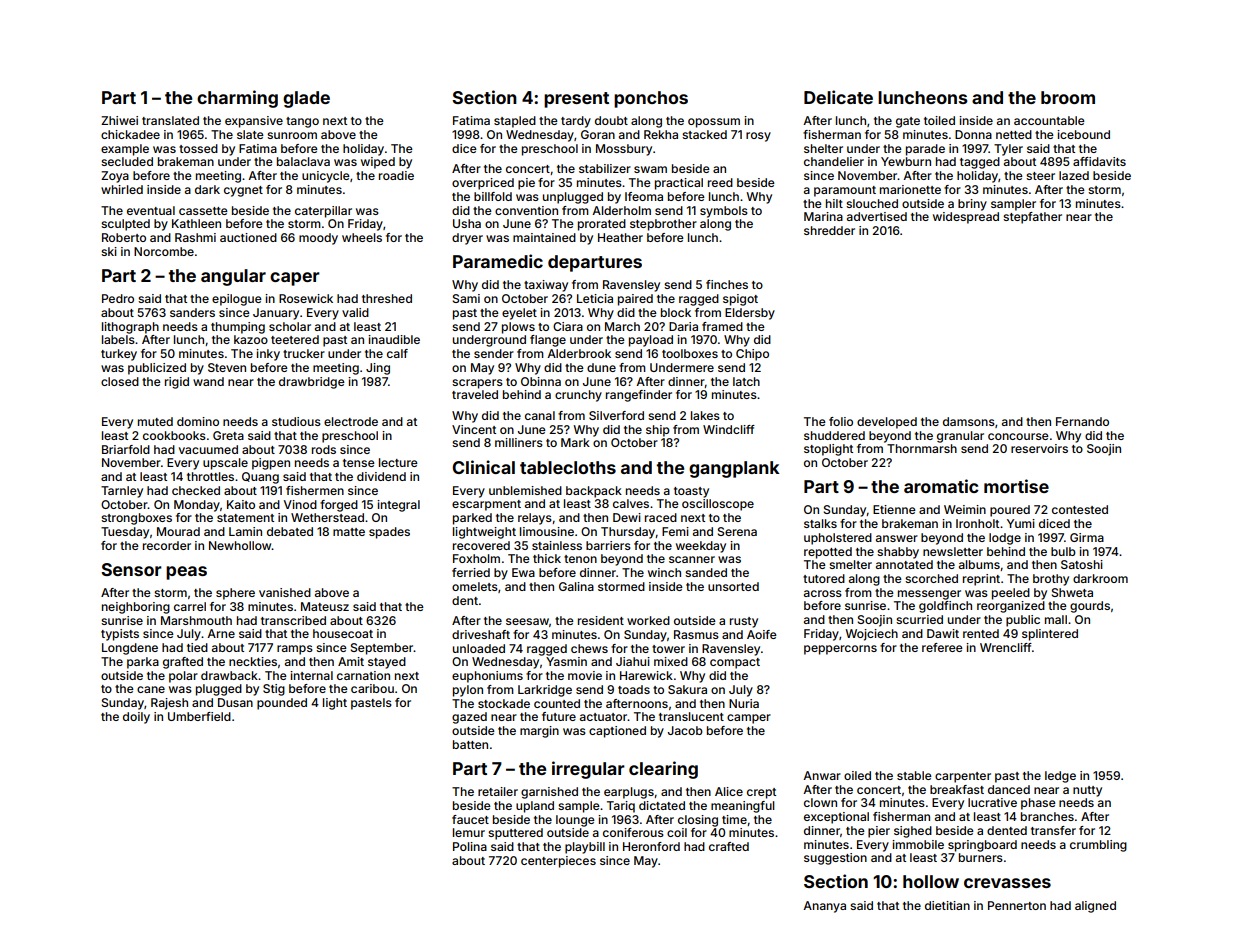 The width and height of the screenshot is (1233, 952). Describe the element at coordinates (470, 846) in the screenshot. I see `Polina` at that location.
